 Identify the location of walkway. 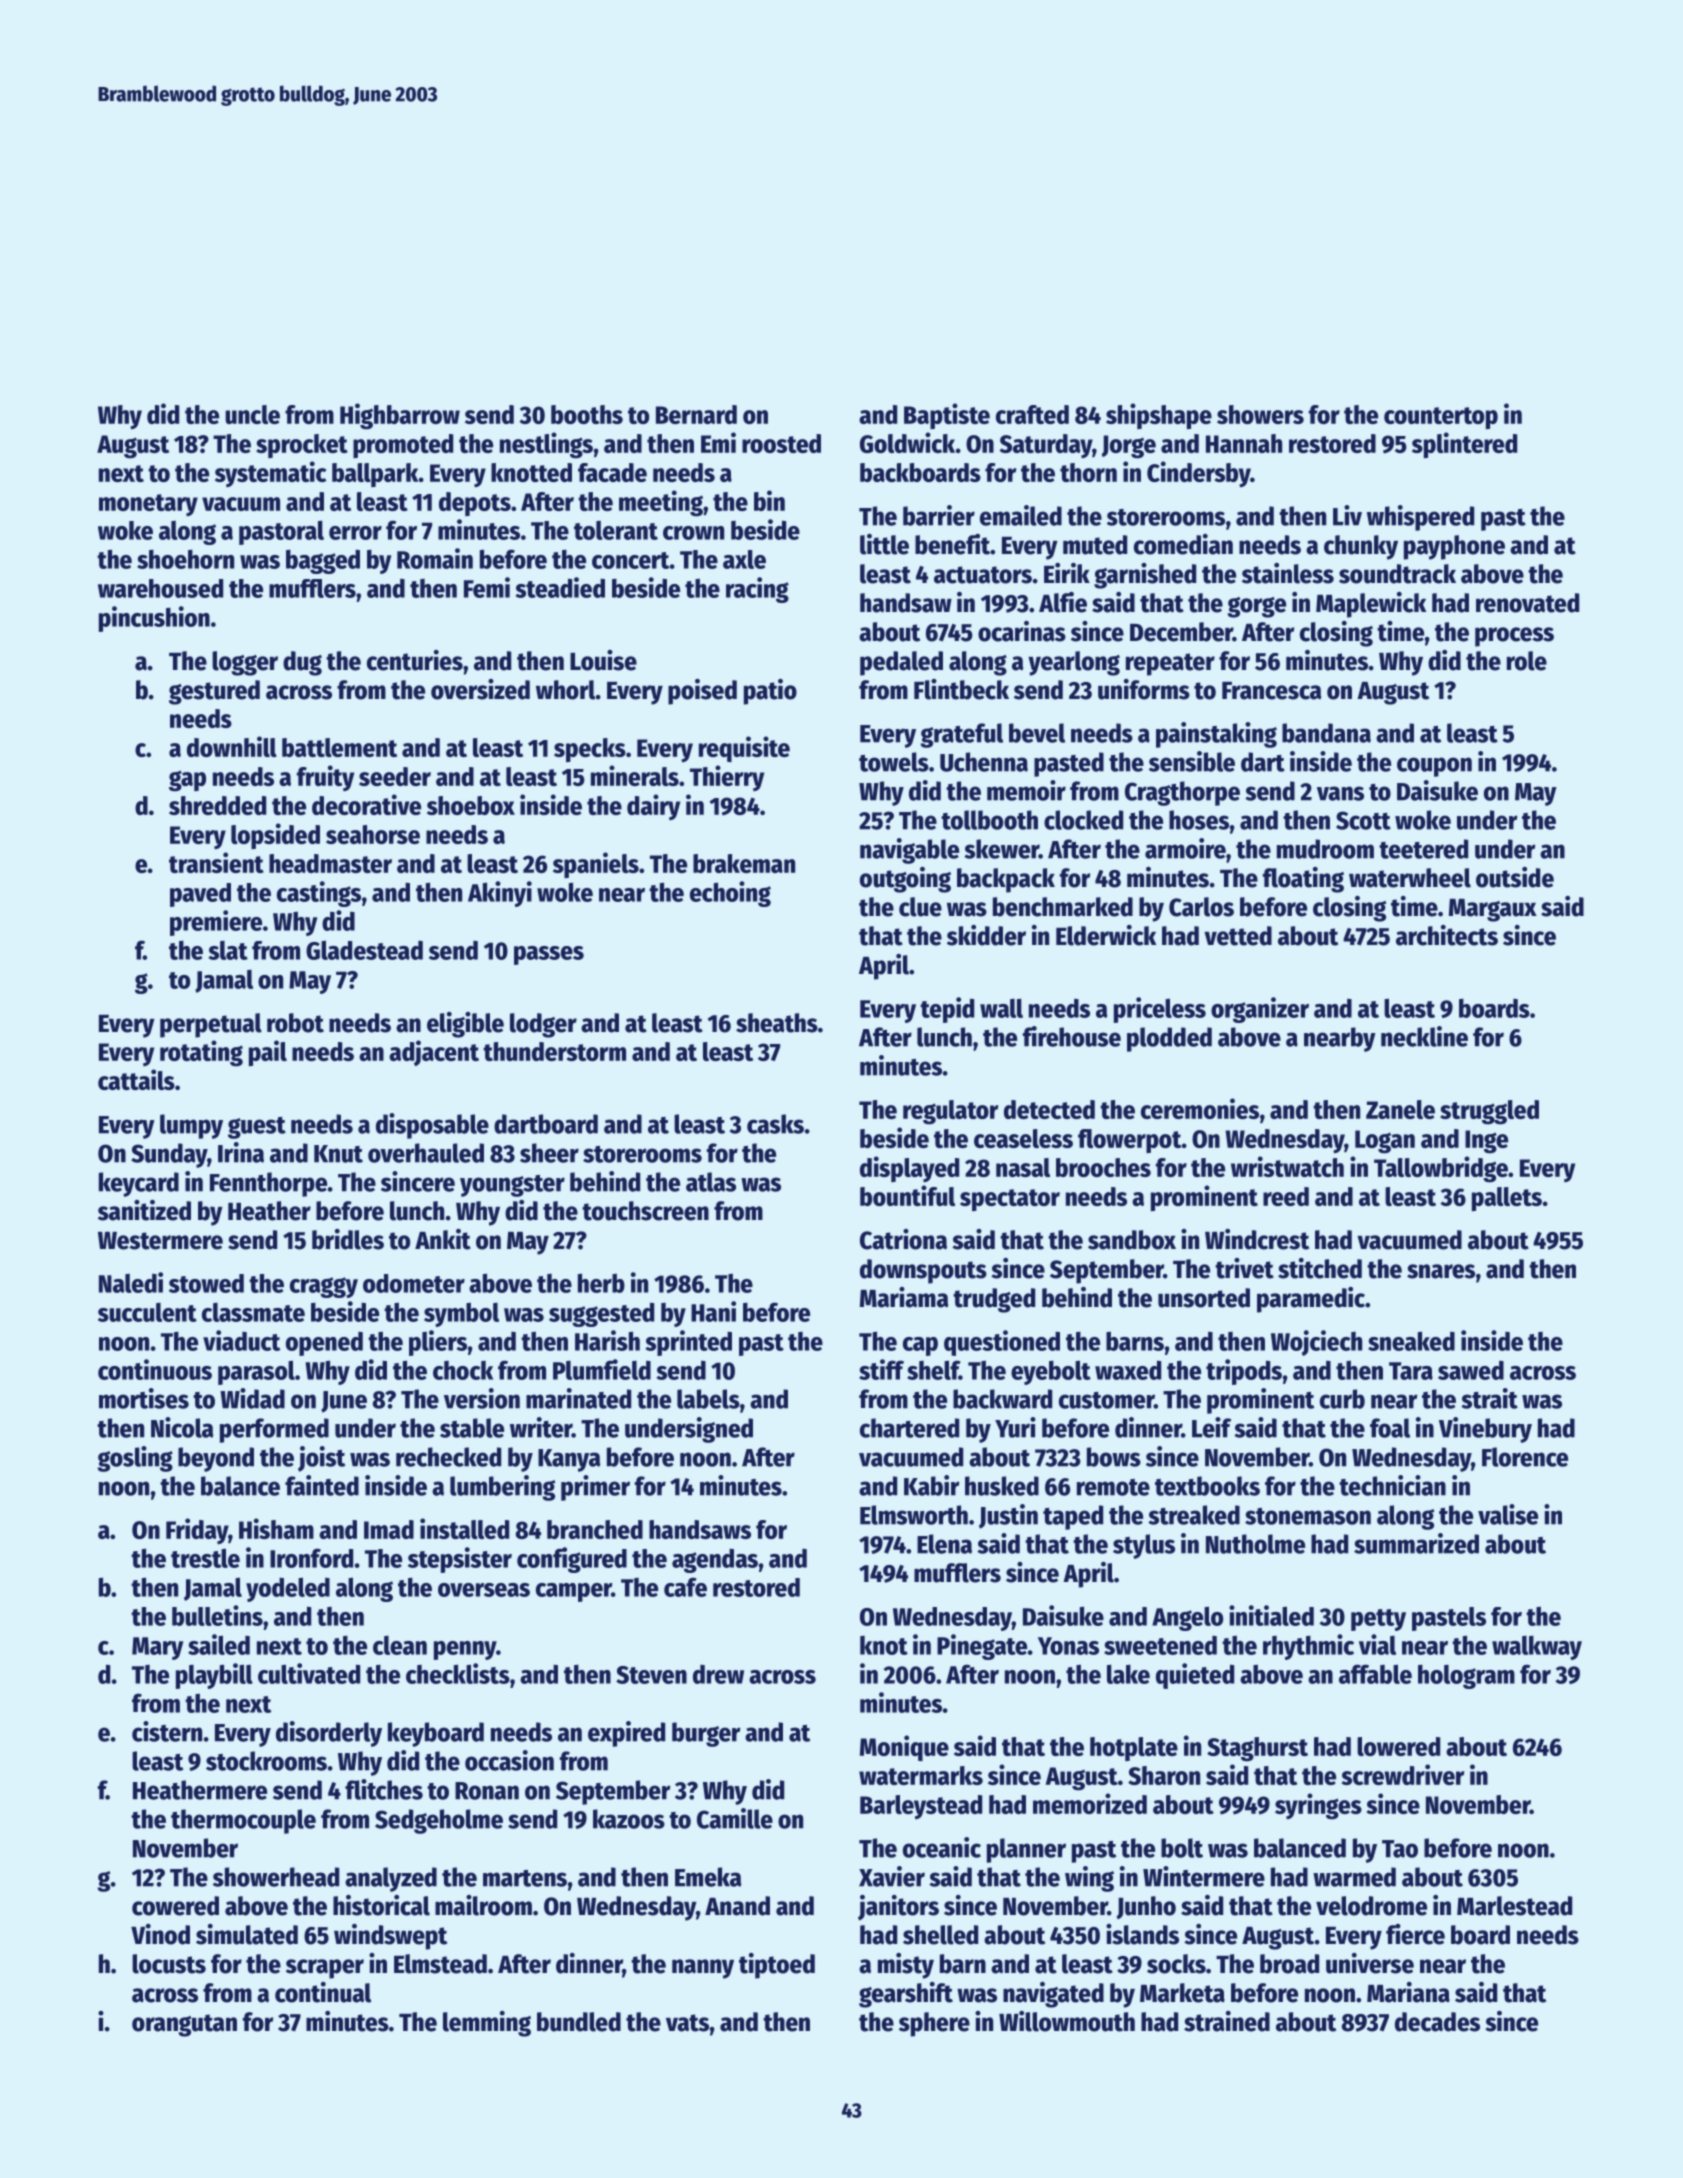
(1537, 1648).
